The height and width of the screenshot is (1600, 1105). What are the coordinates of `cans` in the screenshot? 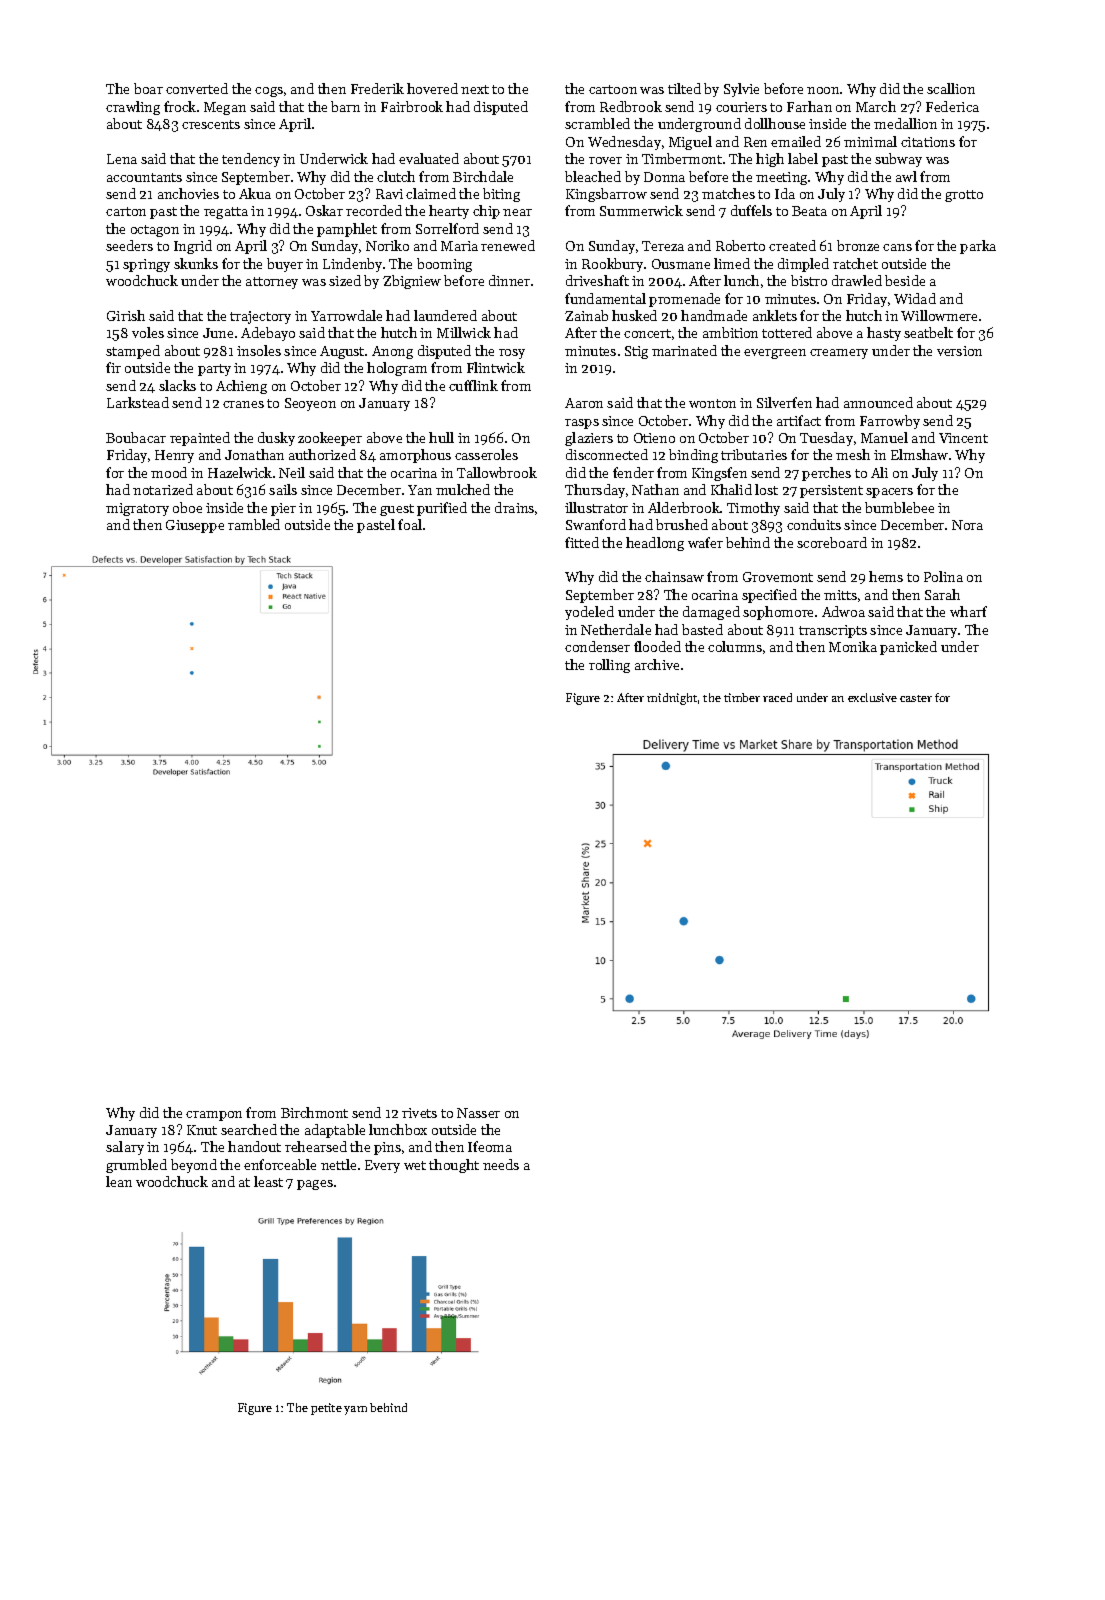 It's located at (897, 247).
